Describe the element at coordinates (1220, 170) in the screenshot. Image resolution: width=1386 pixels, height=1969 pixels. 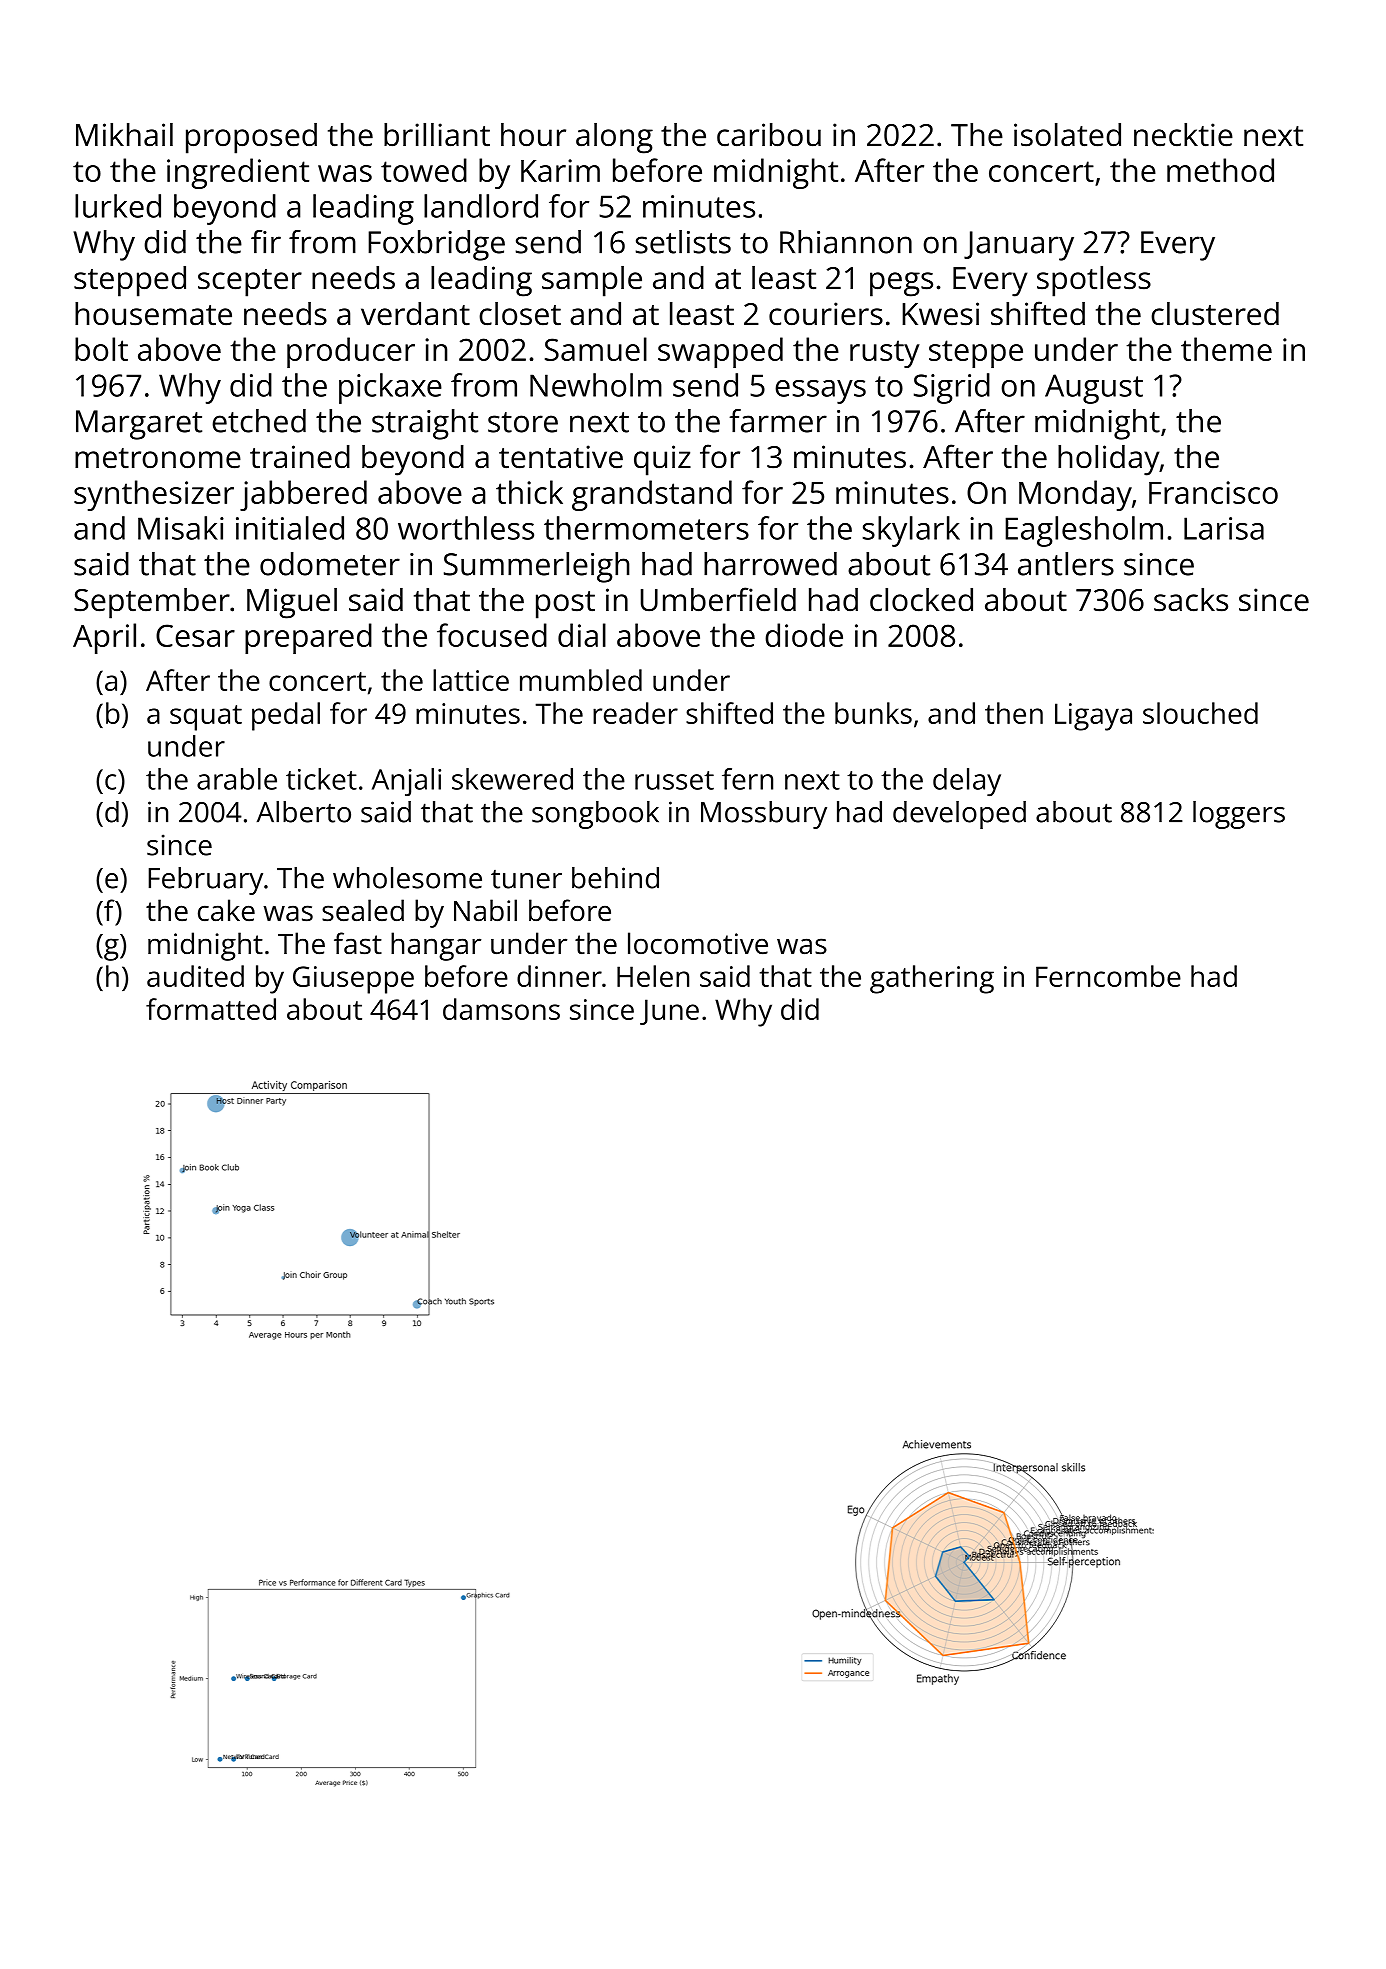
I see `method` at that location.
